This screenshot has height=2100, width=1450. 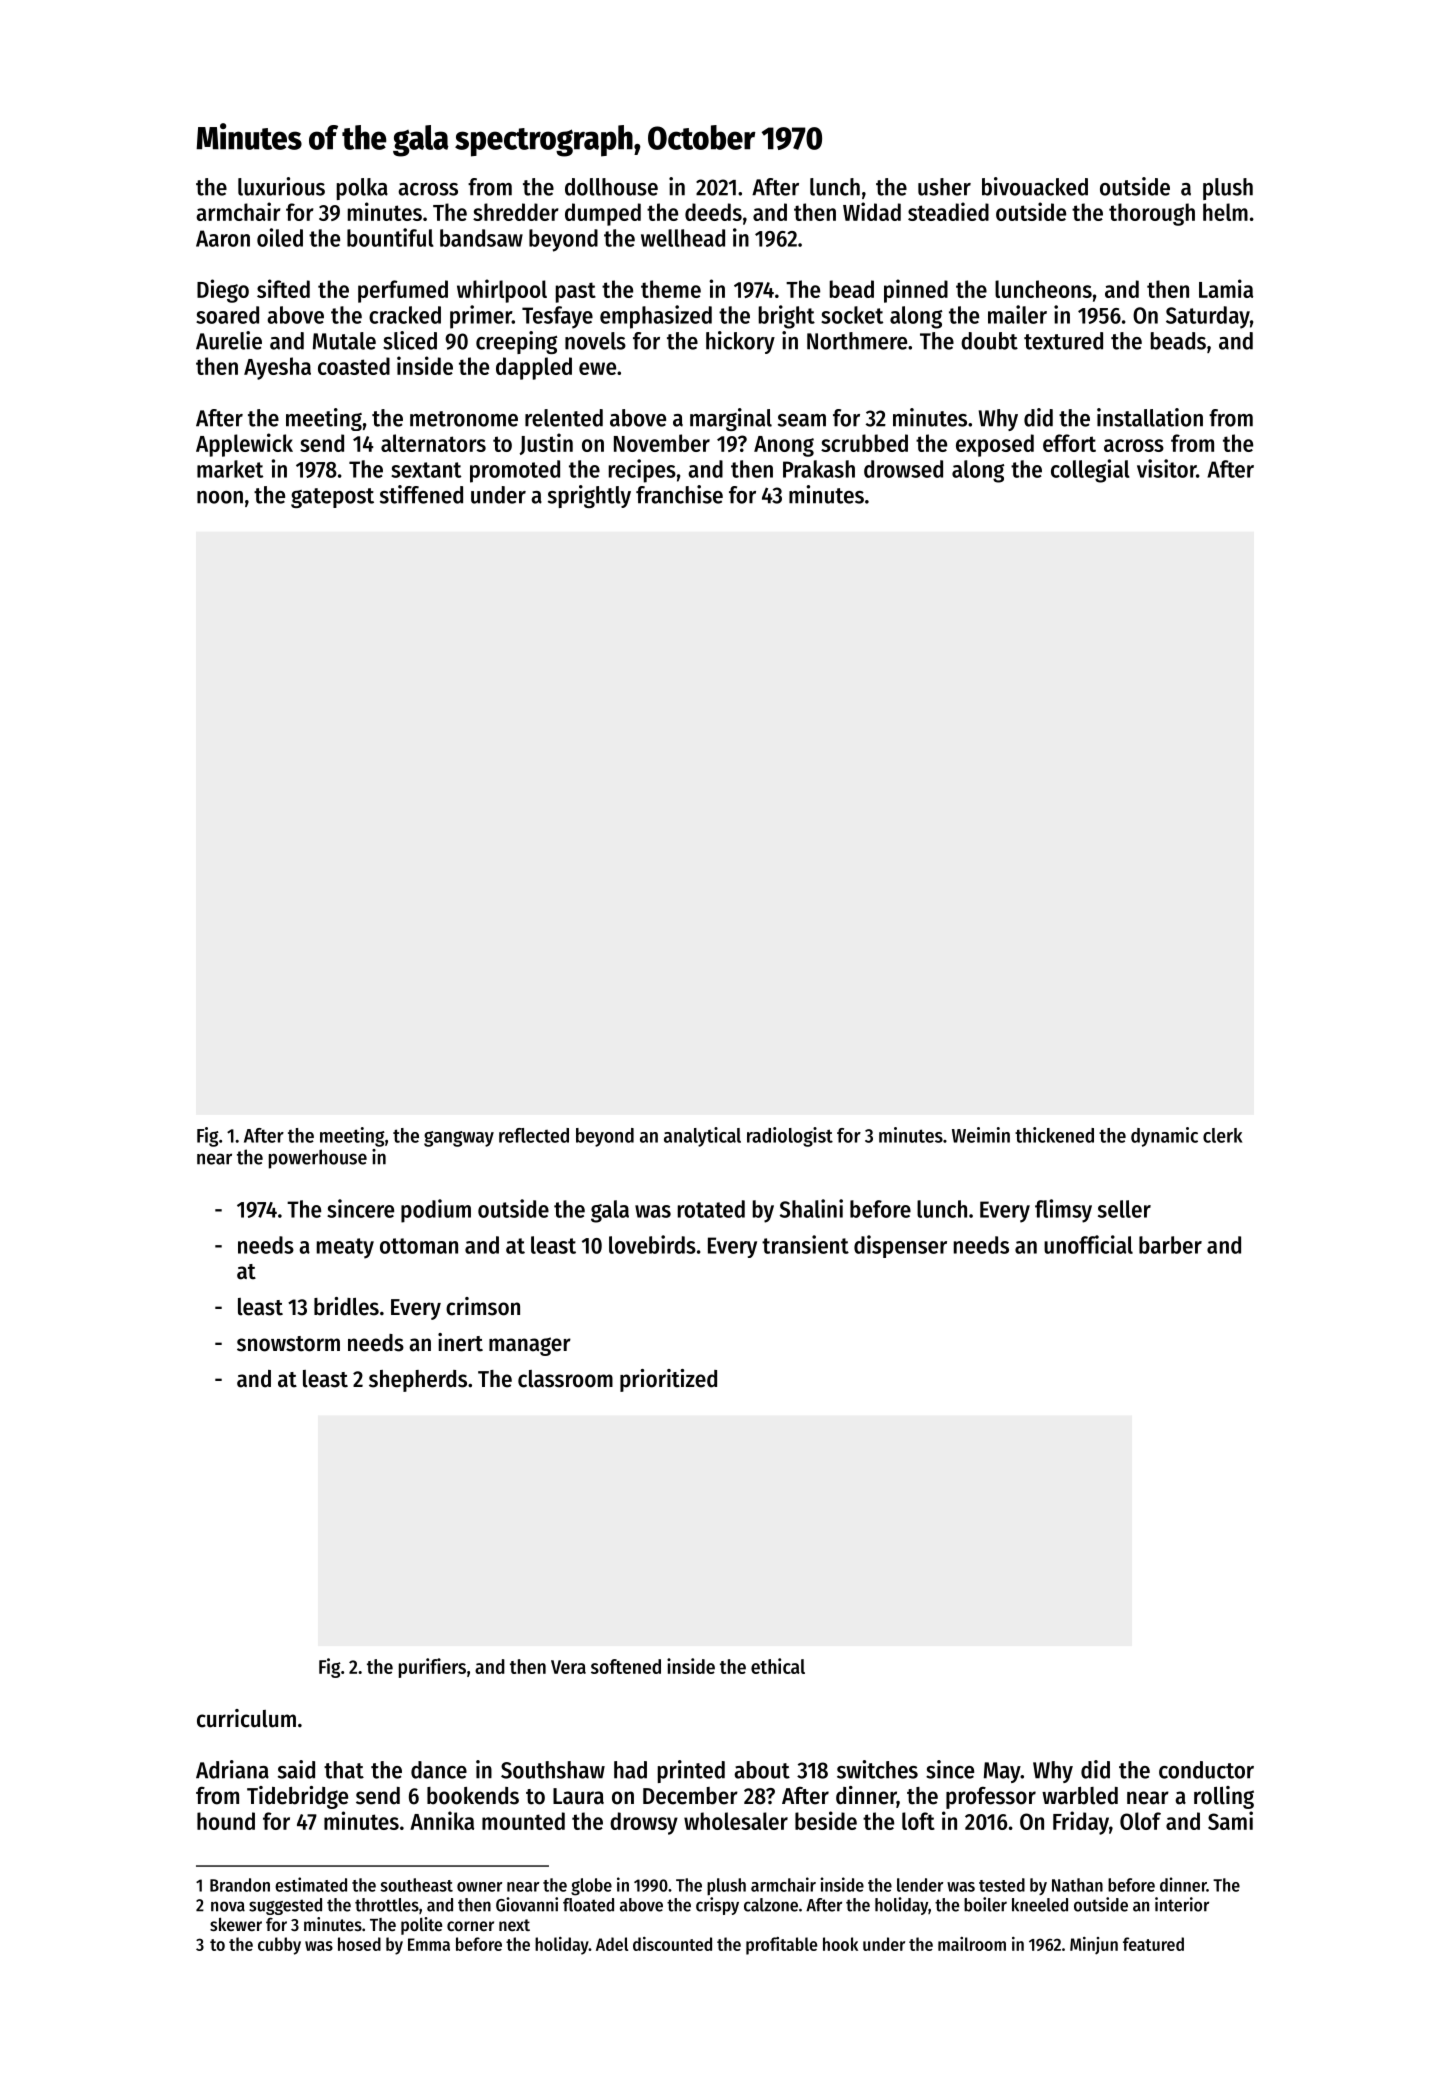 What do you see at coordinates (989, 341) in the screenshot?
I see `doubt` at bounding box center [989, 341].
